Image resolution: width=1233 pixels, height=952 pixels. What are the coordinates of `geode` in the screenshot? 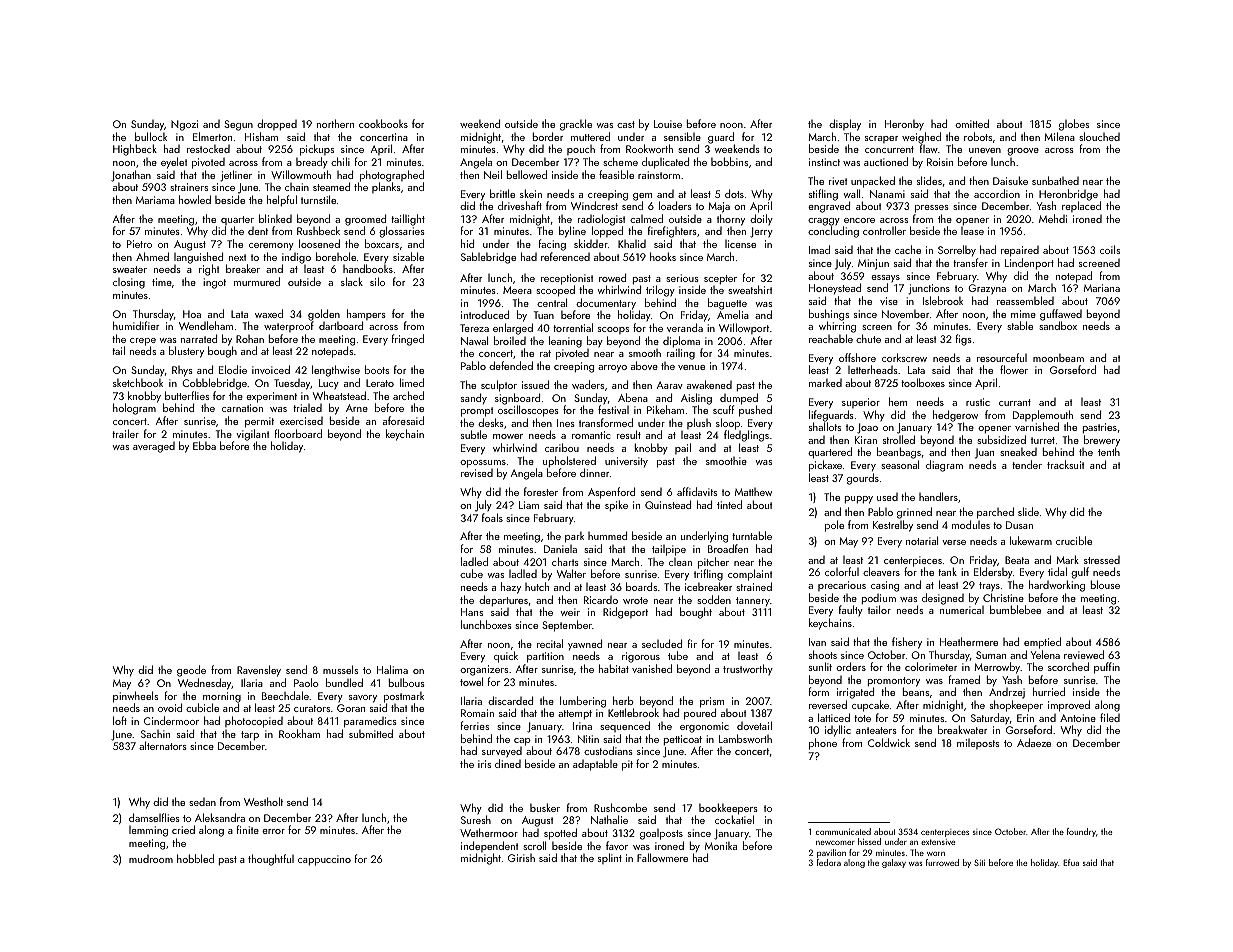 It's located at (191, 671).
